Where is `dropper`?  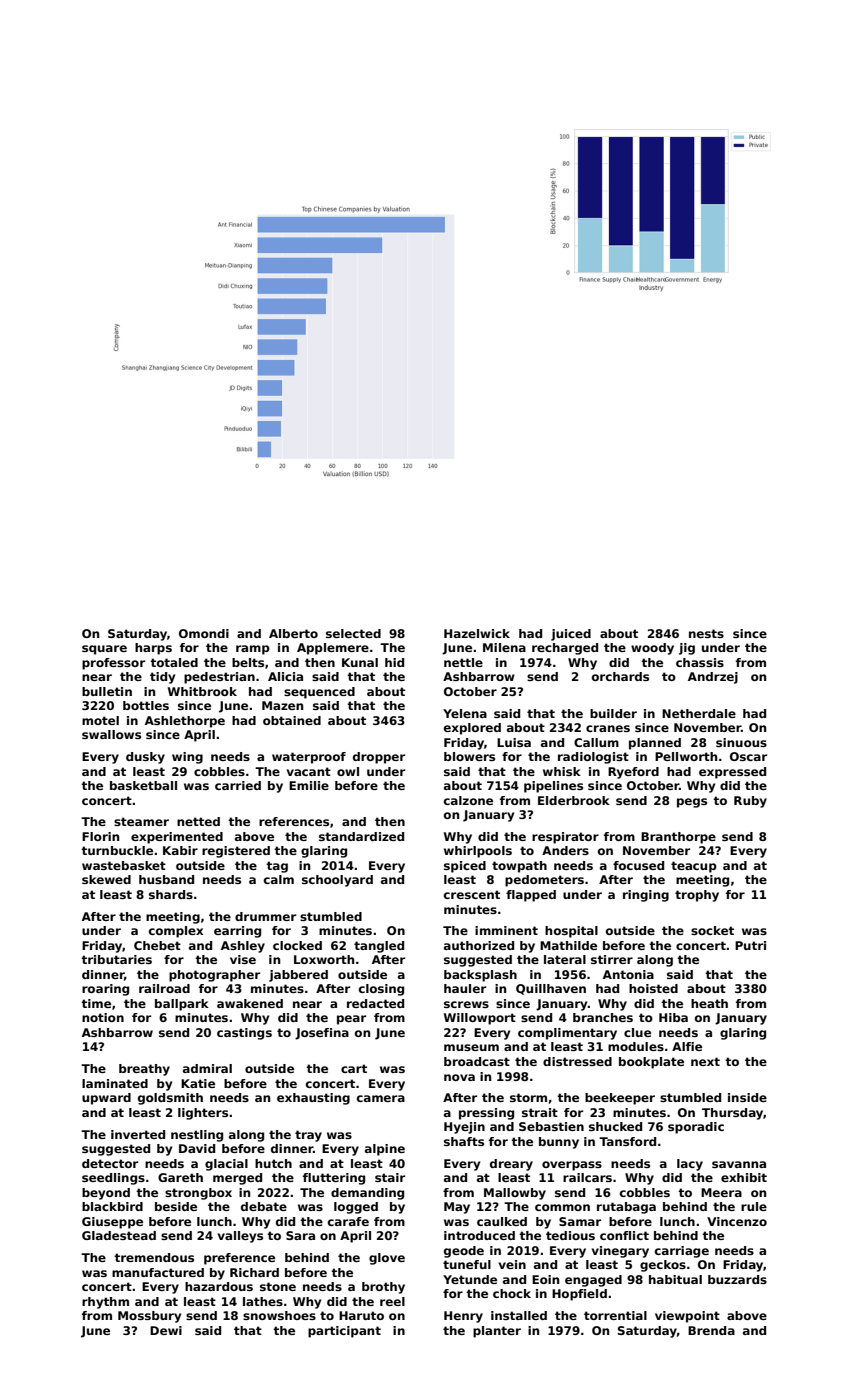
dropper is located at coordinates (379, 758).
